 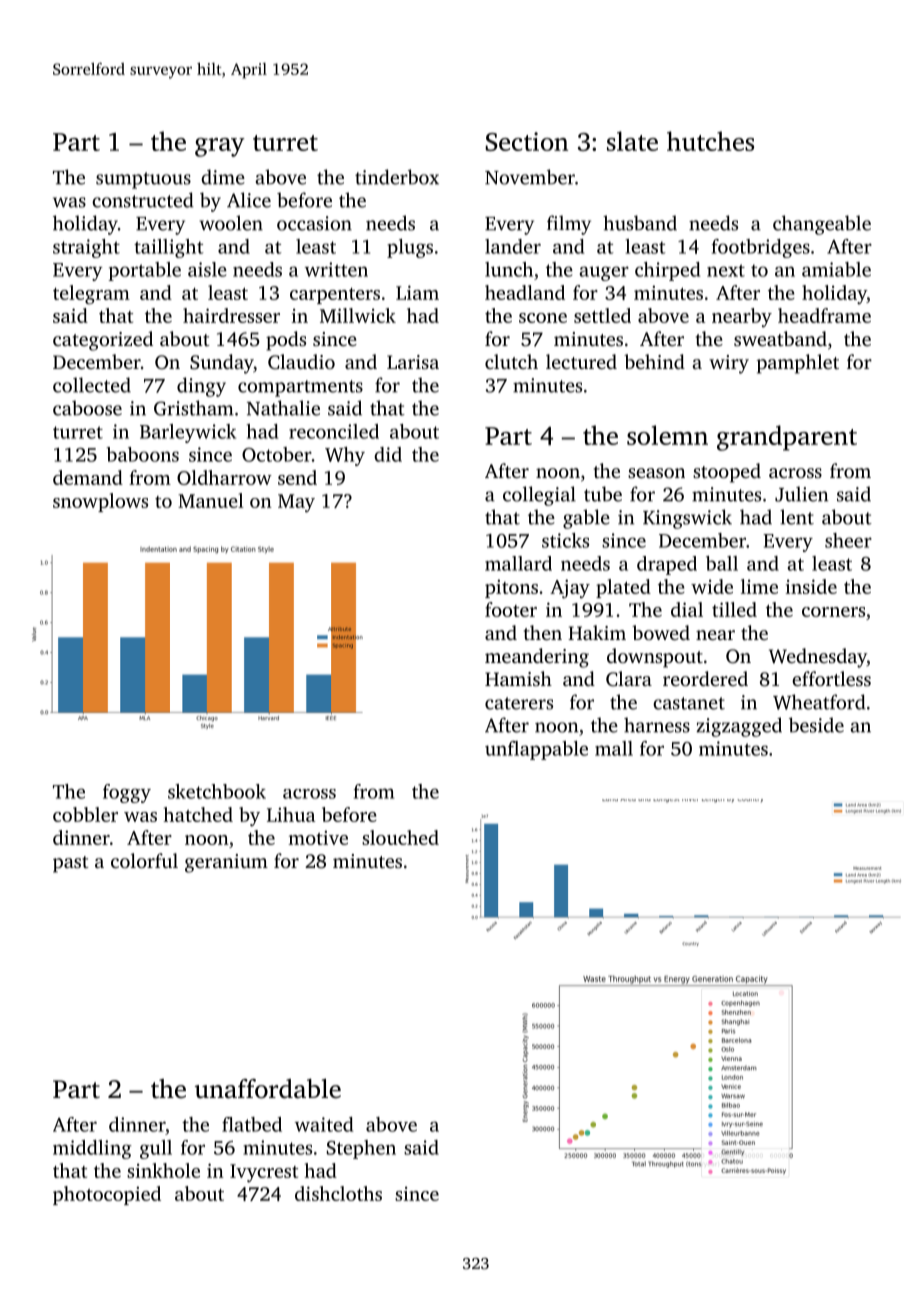 What do you see at coordinates (539, 496) in the document?
I see `collegial` at bounding box center [539, 496].
